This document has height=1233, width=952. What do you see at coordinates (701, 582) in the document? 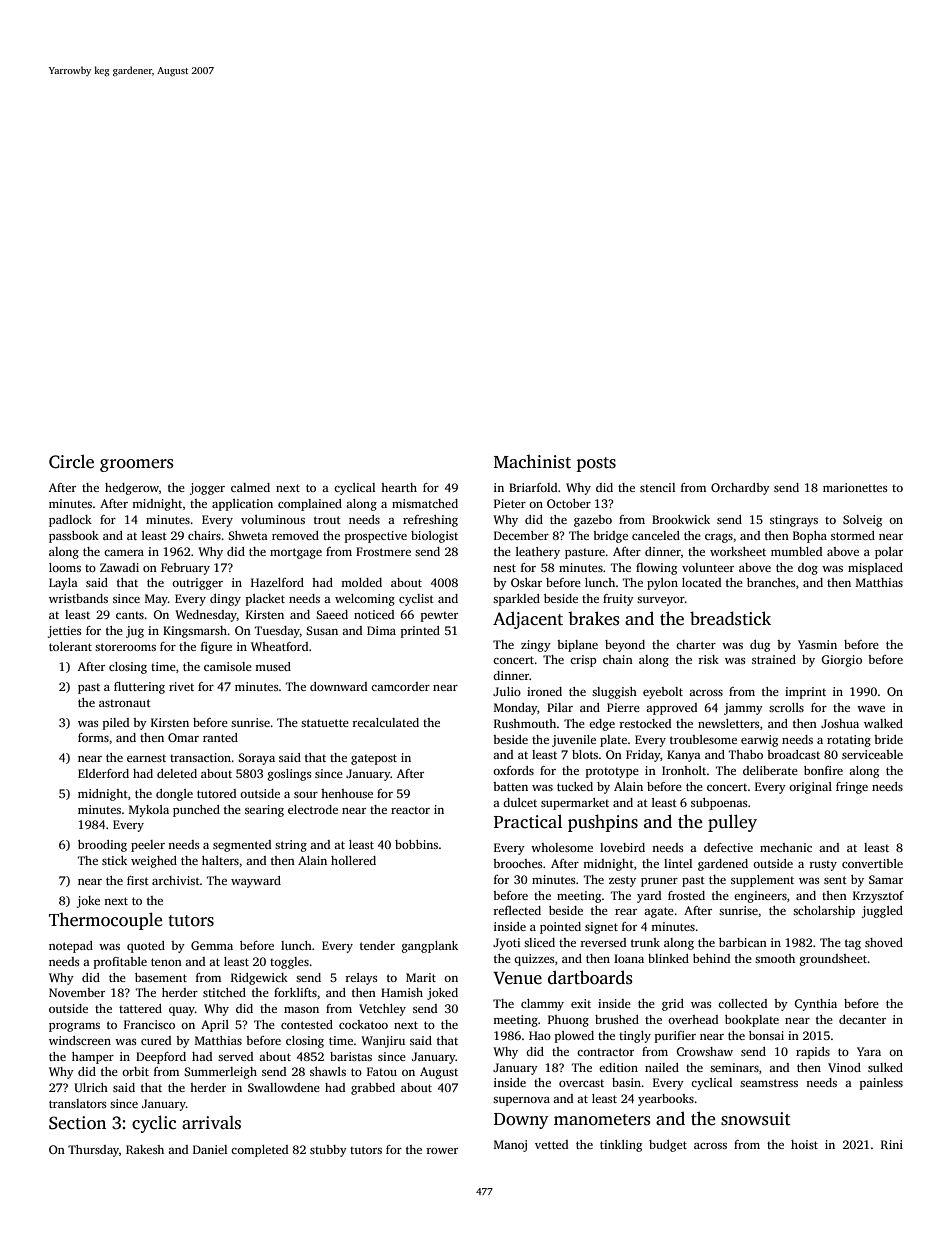
I see `located` at bounding box center [701, 582].
